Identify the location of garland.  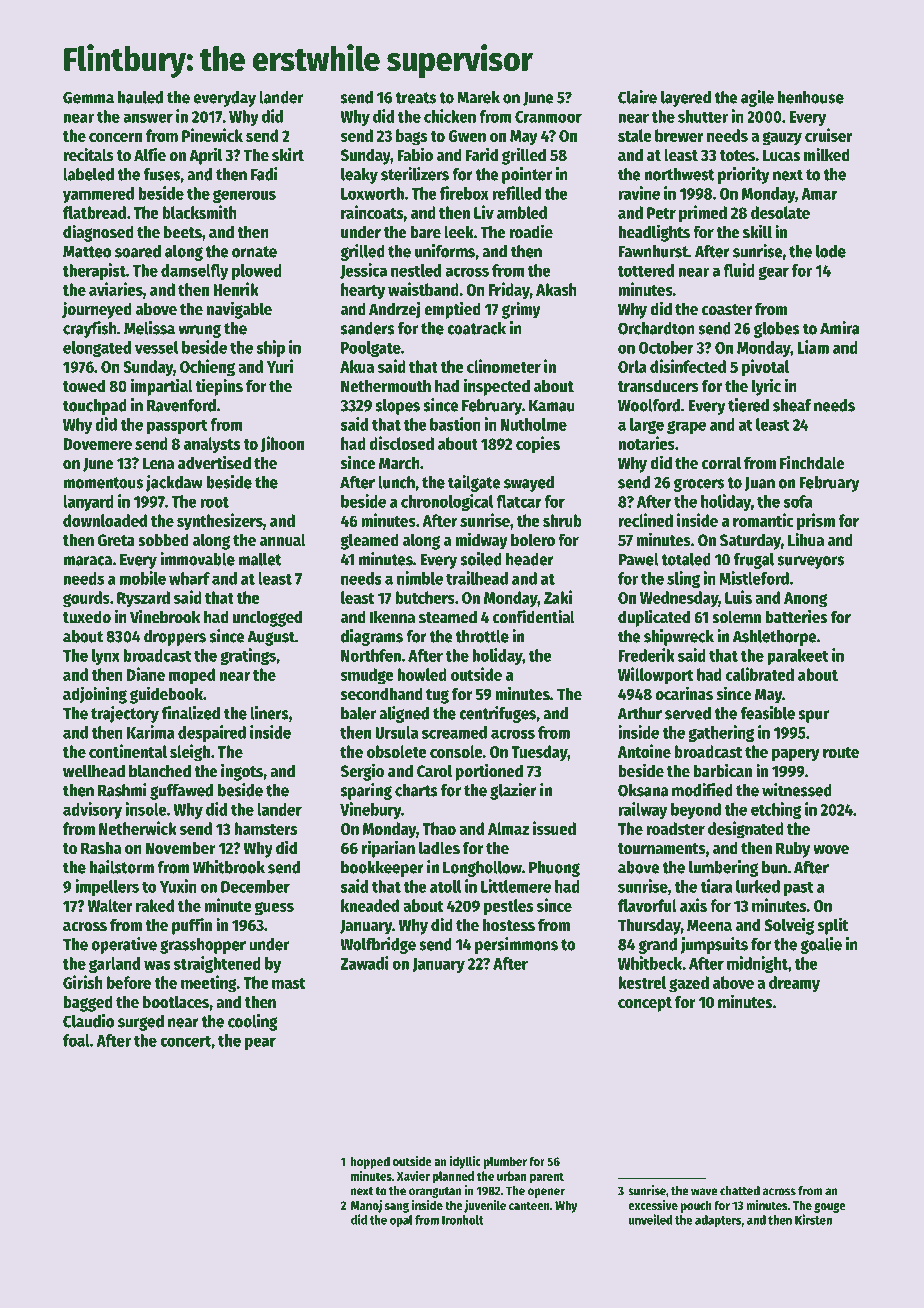
(114, 965).
